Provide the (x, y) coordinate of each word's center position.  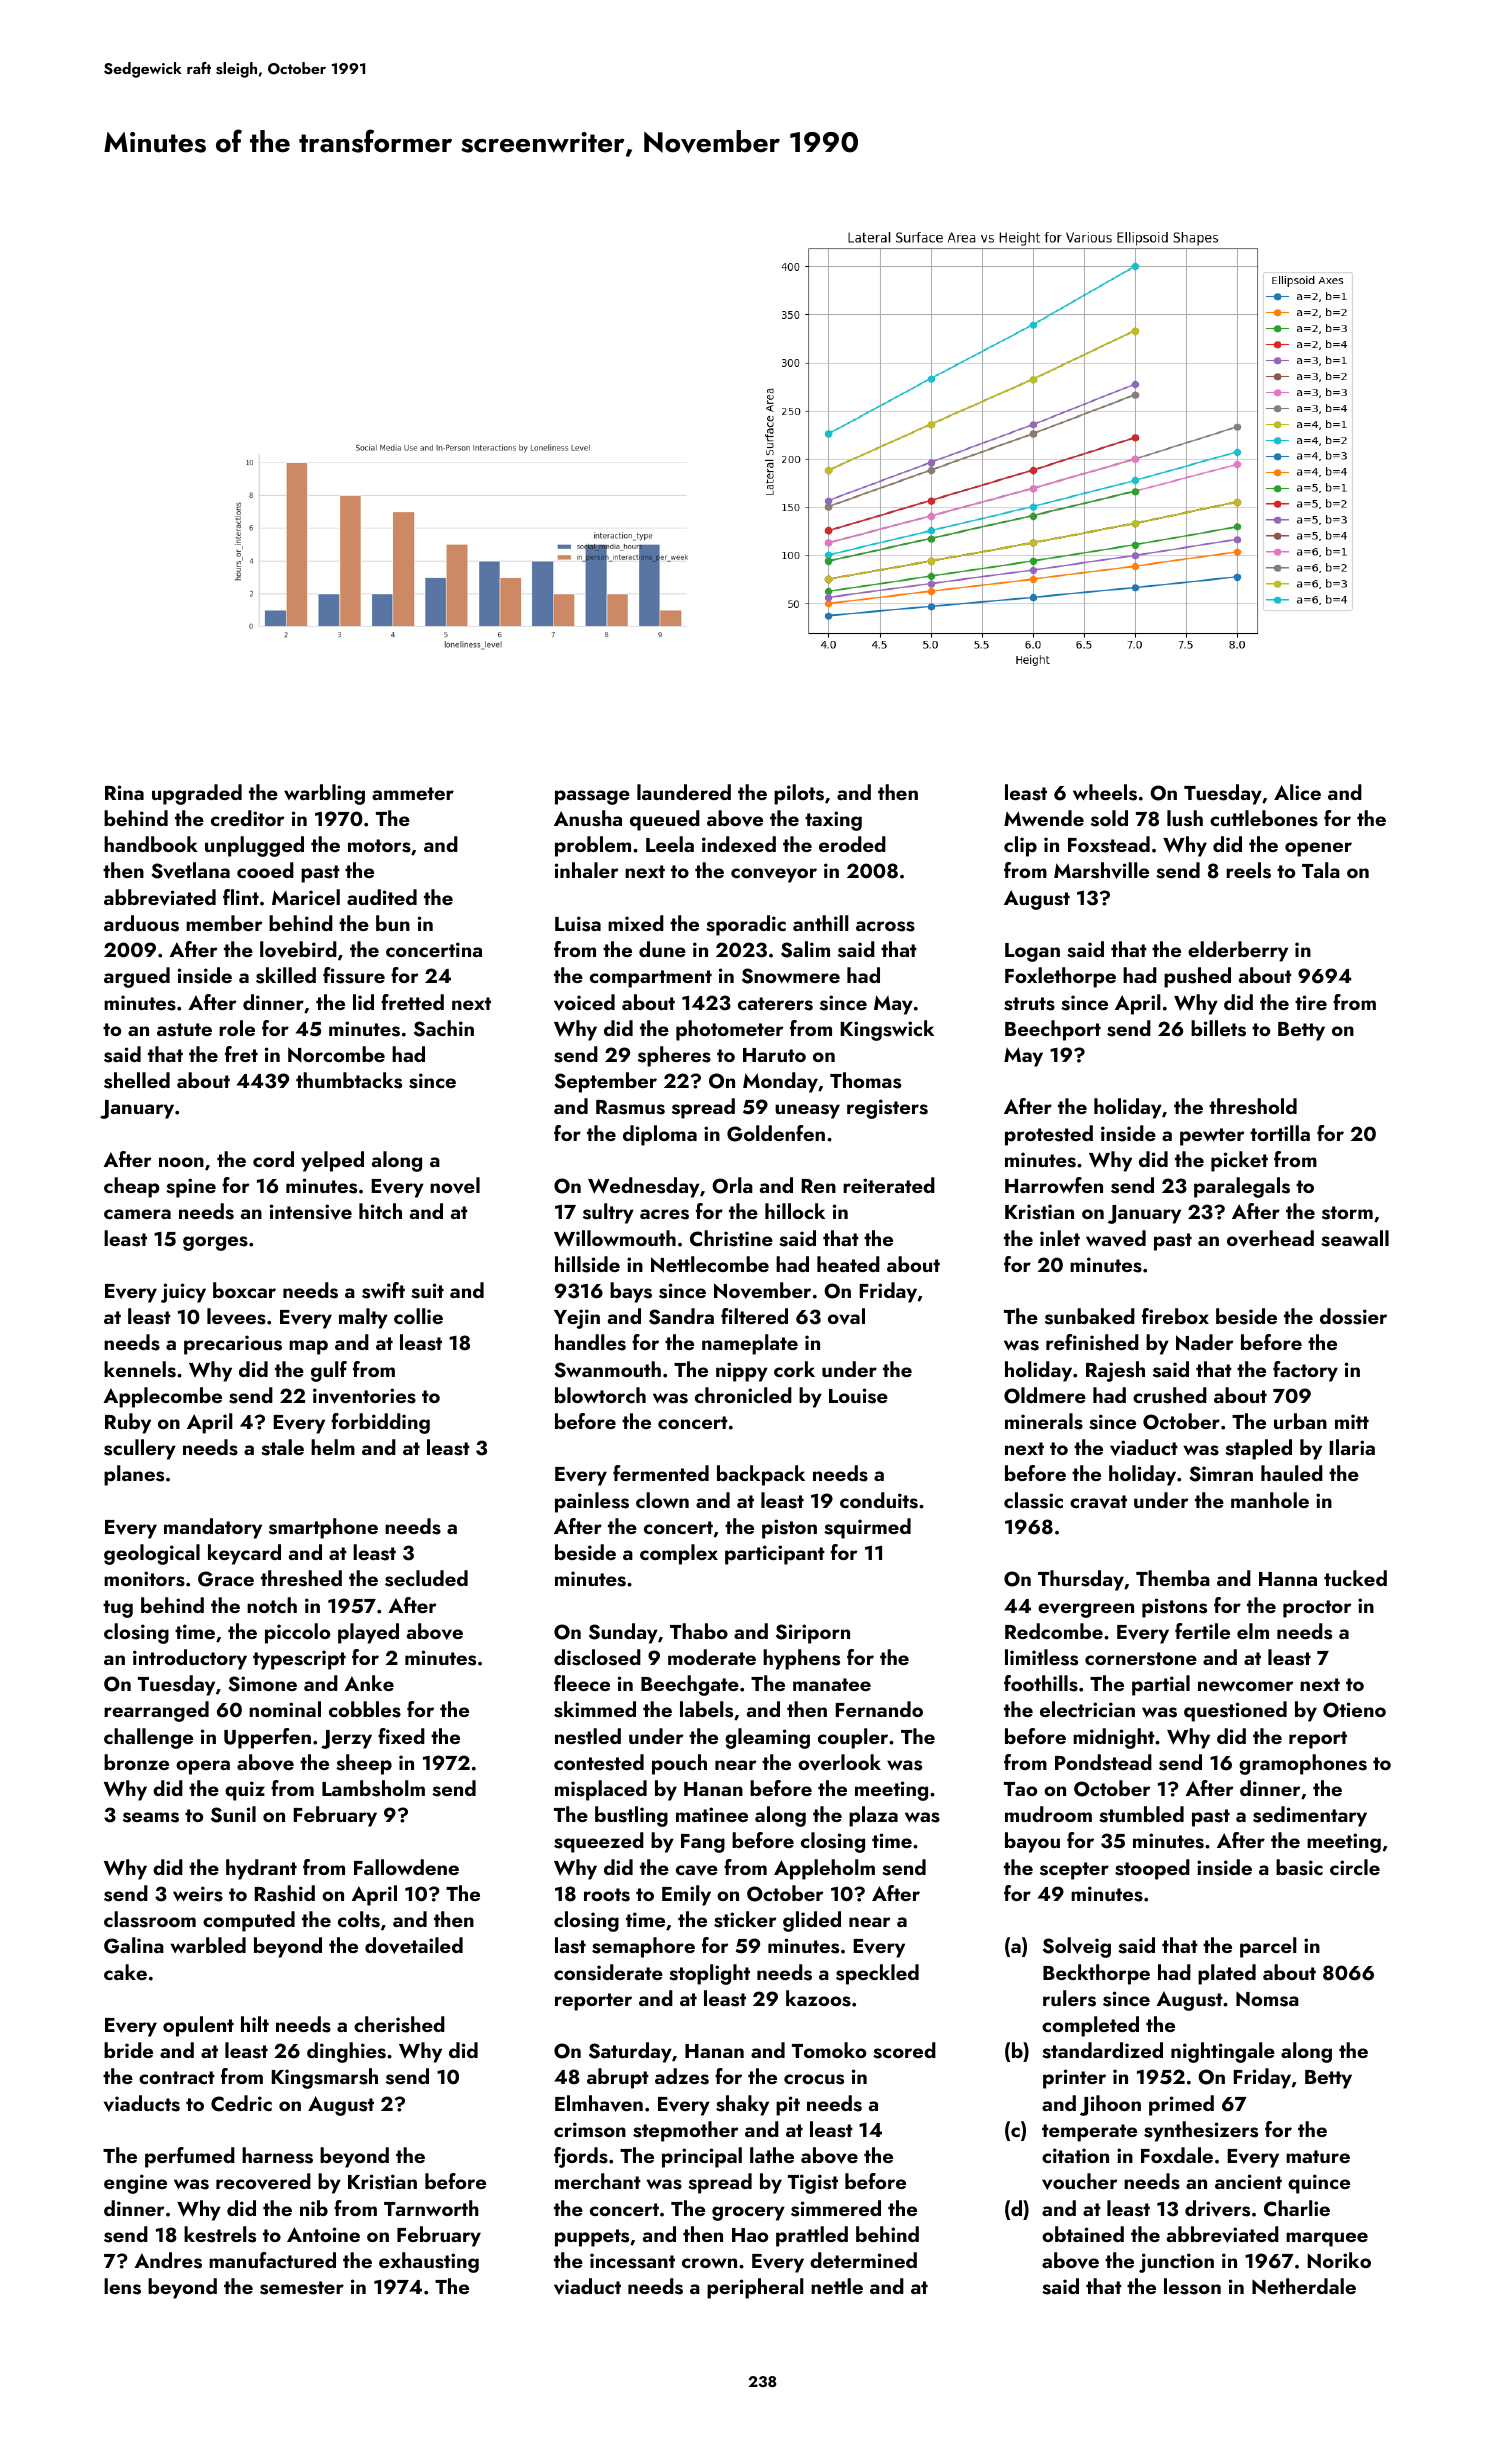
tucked (1355, 1578)
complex (679, 1554)
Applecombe (162, 1397)
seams (151, 1817)
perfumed (190, 2157)
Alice (1297, 792)
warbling (324, 794)
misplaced (601, 1790)
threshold (1253, 1106)
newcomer (1246, 1686)
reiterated (889, 1185)
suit (427, 1291)
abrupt (618, 2078)
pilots (799, 794)
